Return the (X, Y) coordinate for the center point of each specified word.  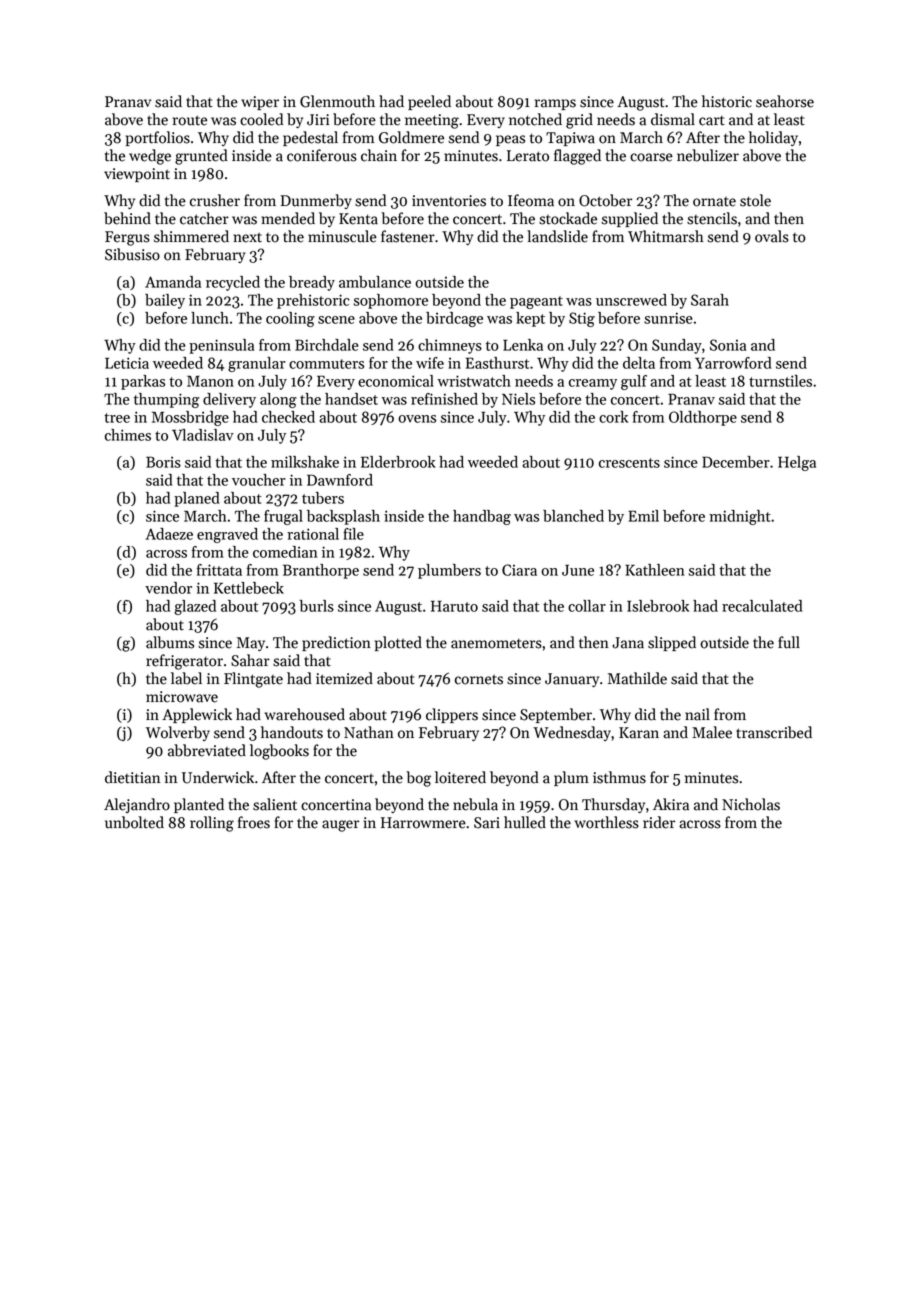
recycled (233, 283)
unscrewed (631, 300)
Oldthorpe (703, 418)
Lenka (523, 345)
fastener (408, 236)
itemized (344, 678)
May (251, 644)
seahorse (785, 101)
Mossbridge (190, 418)
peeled (429, 102)
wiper (260, 103)
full (789, 642)
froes (254, 822)
